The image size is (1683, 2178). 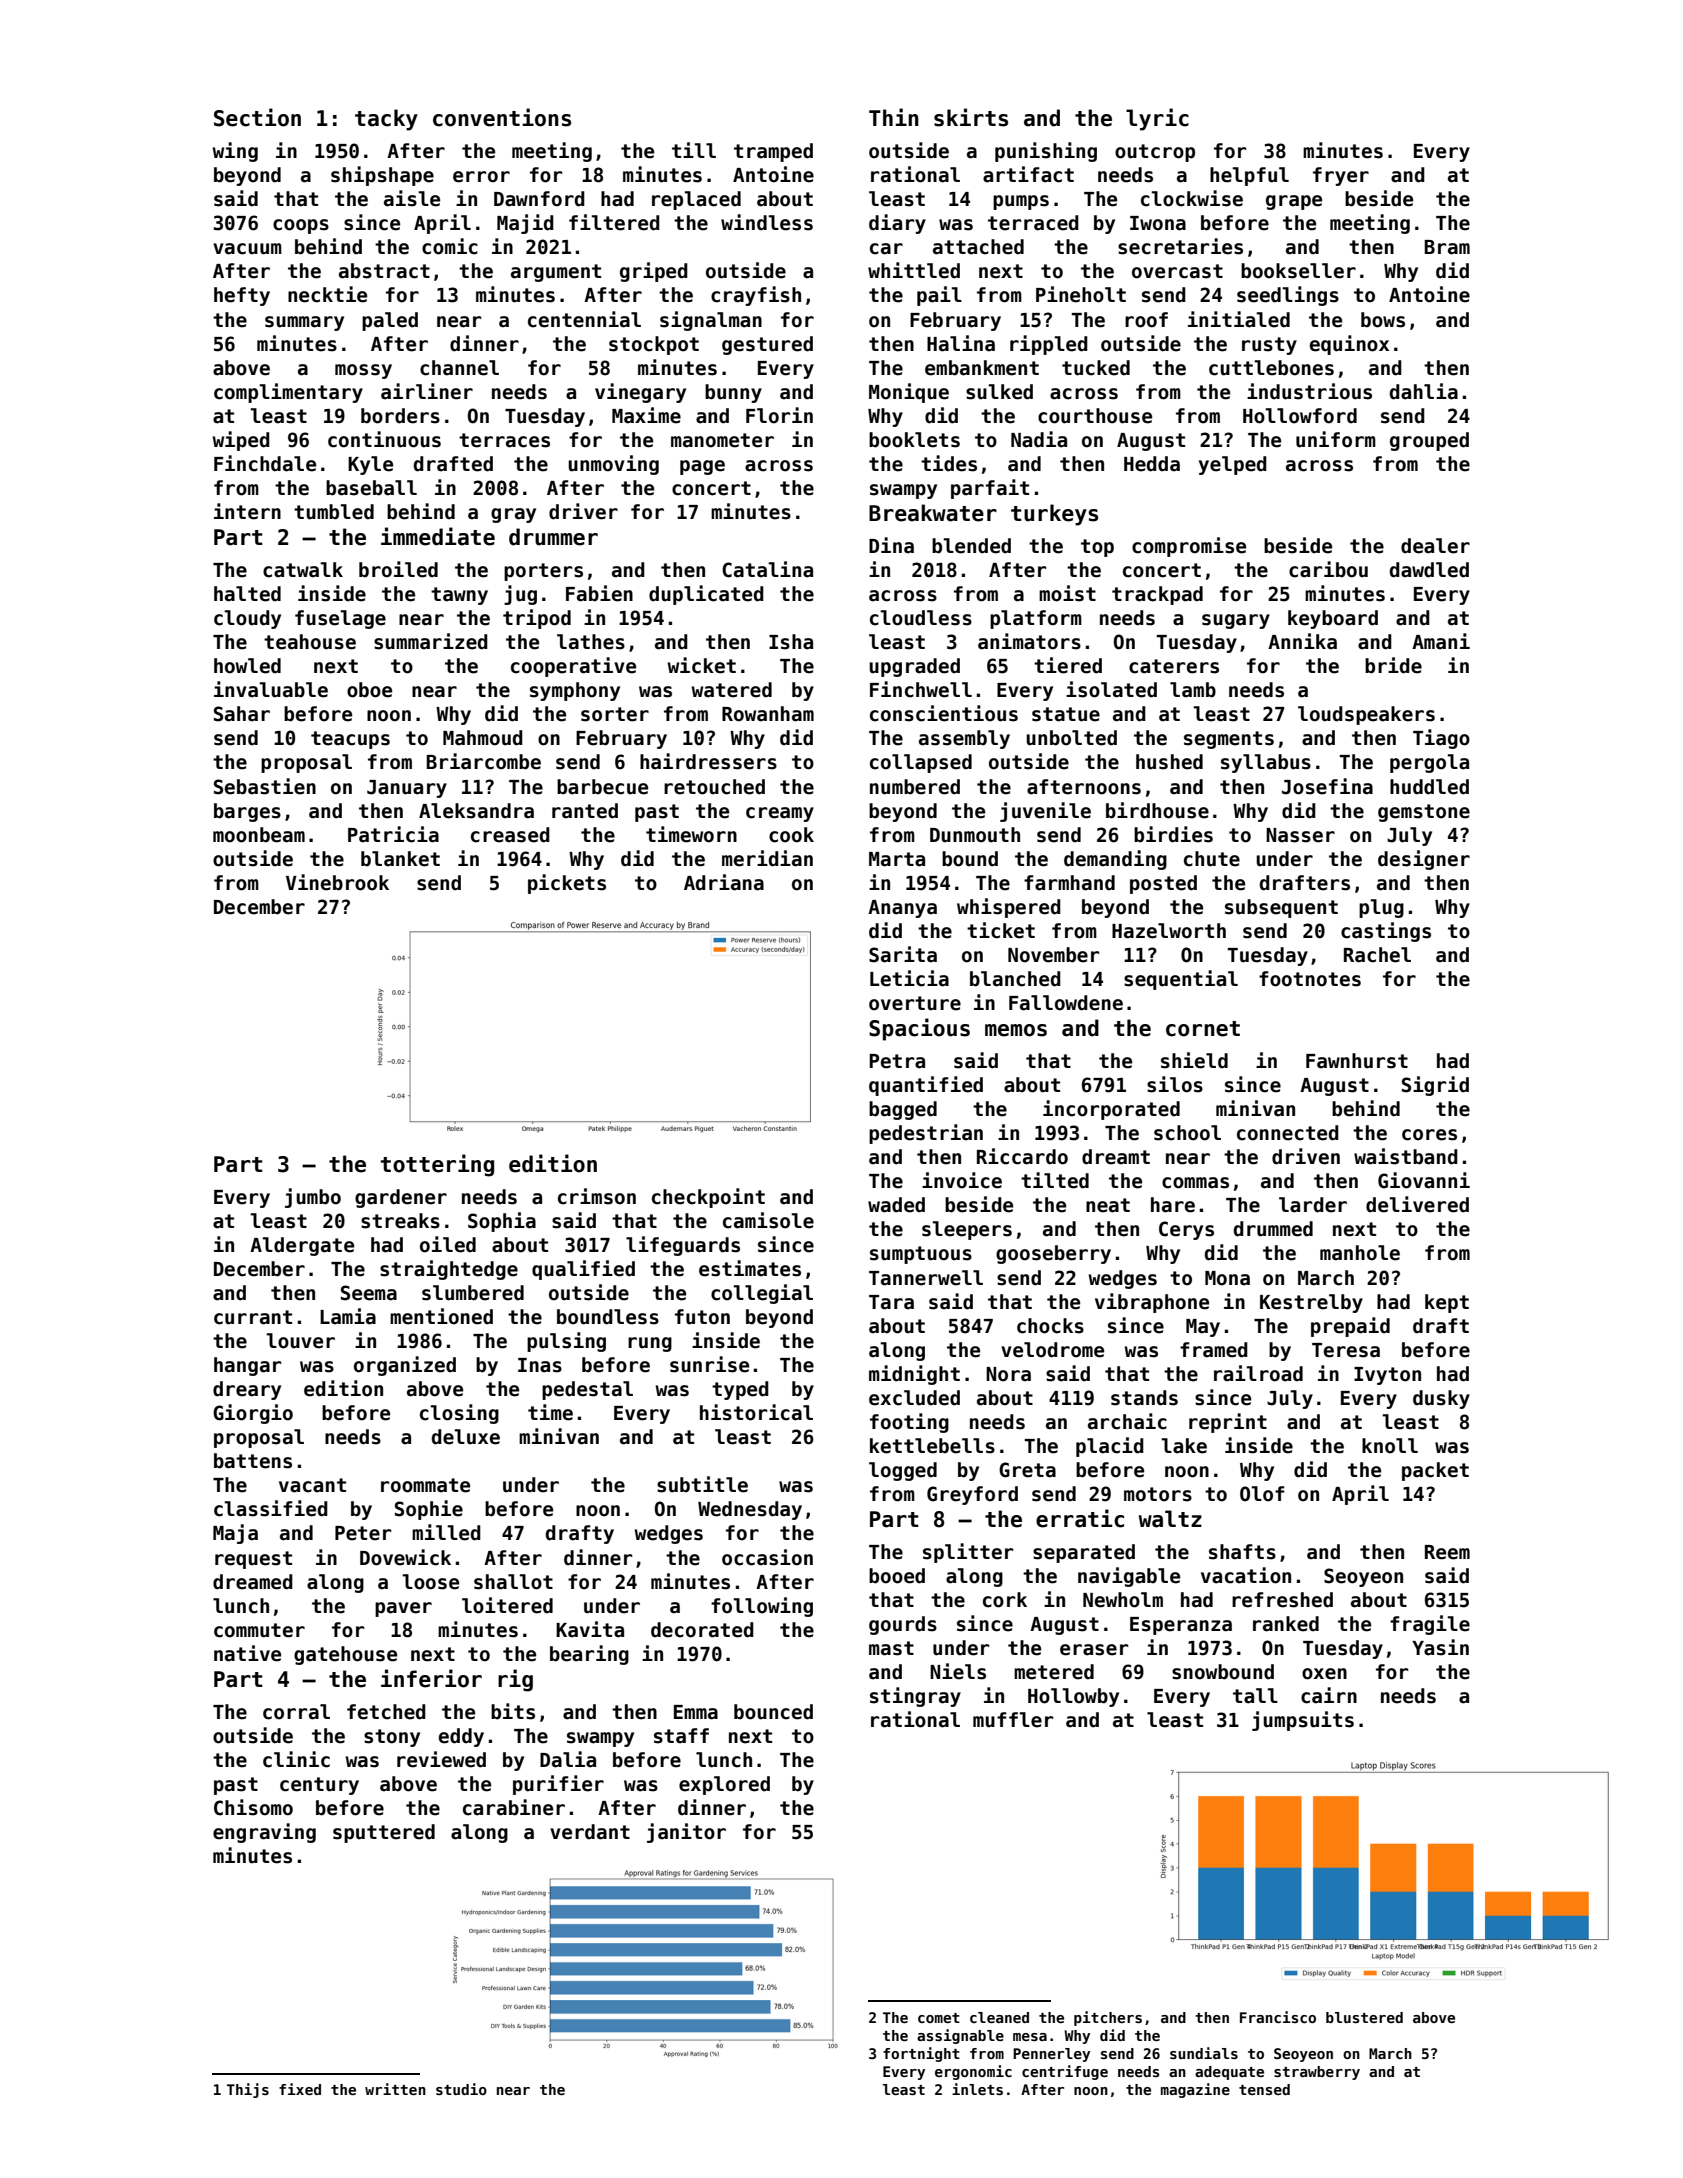 What do you see at coordinates (1429, 570) in the screenshot?
I see `dawdled` at bounding box center [1429, 570].
